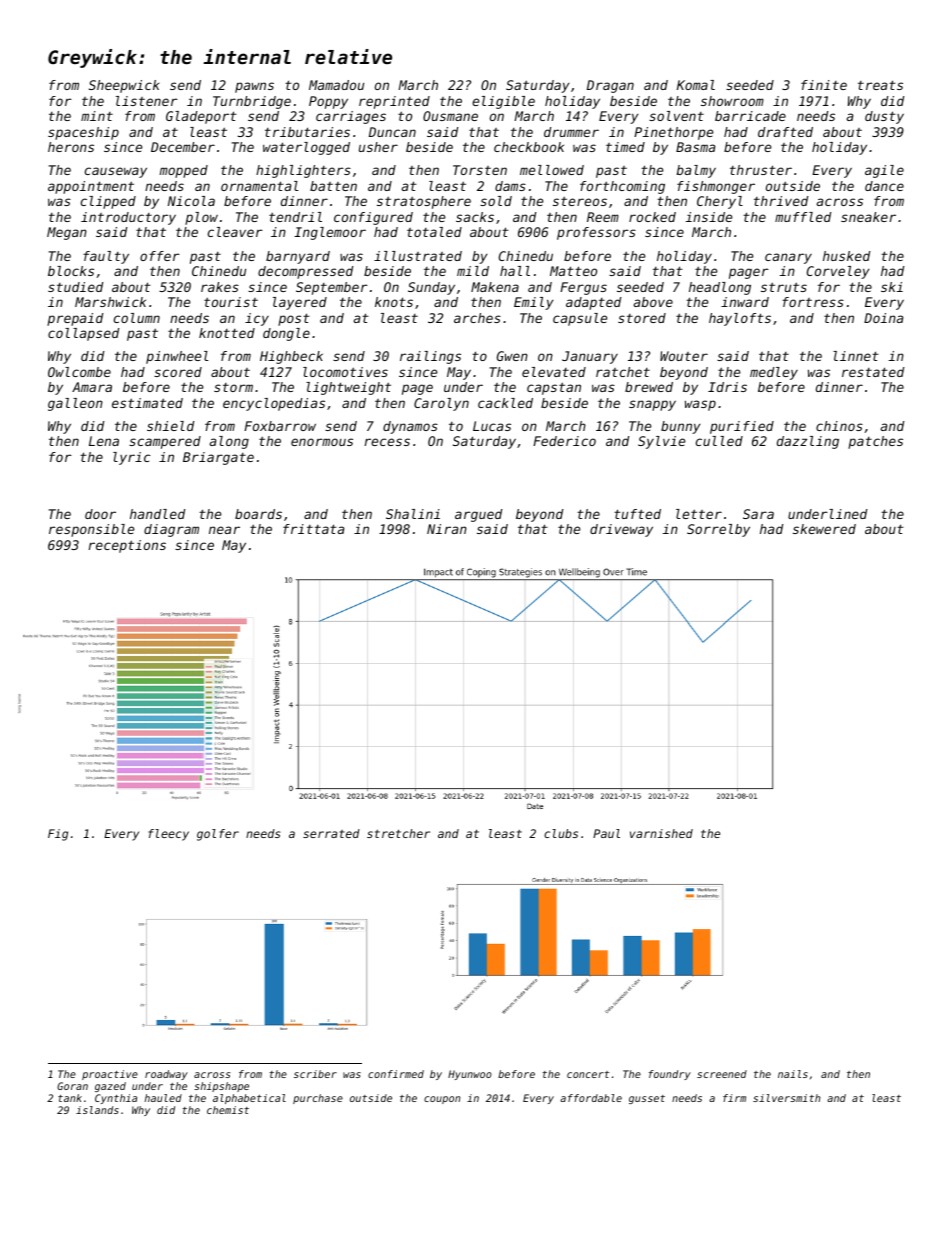 This screenshot has width=952, height=1233. What do you see at coordinates (307, 132) in the screenshot?
I see `tributaries` at bounding box center [307, 132].
